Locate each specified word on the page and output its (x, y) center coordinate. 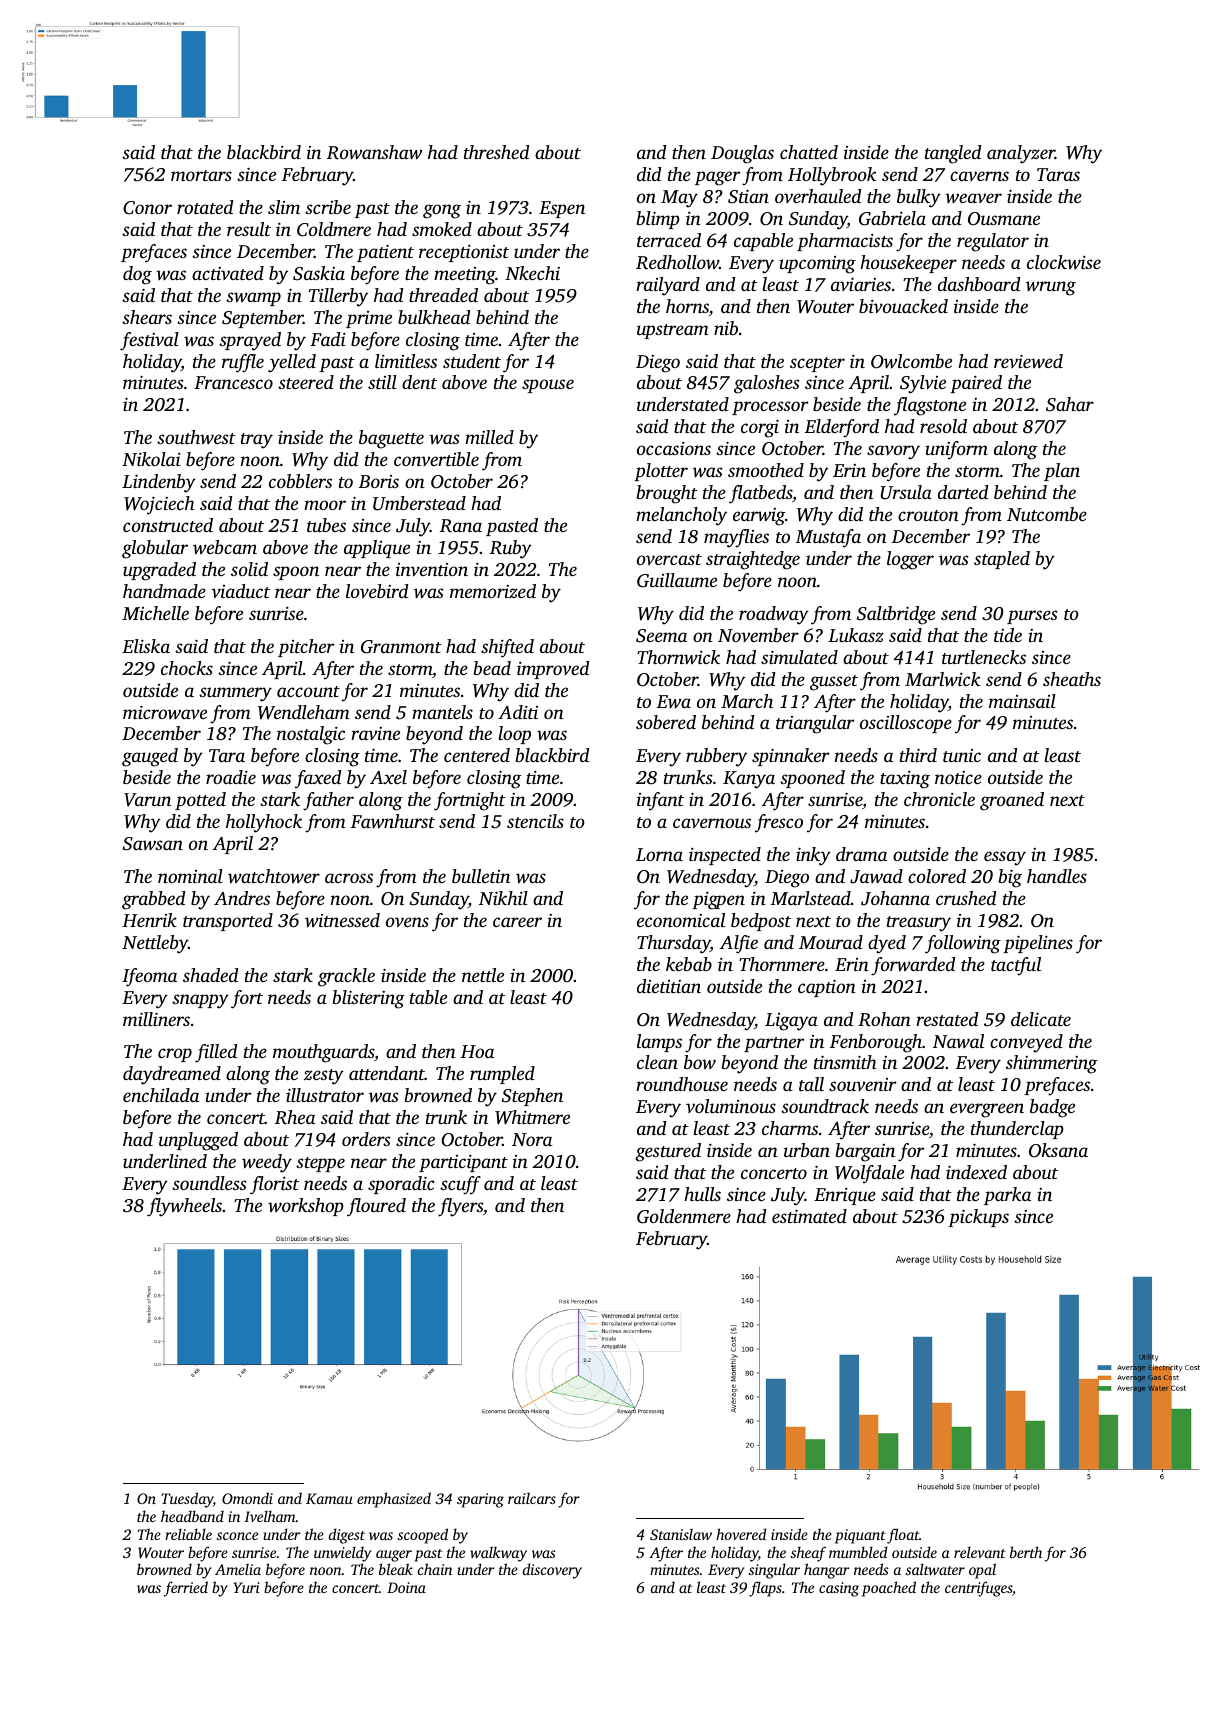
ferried (186, 1589)
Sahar (1070, 404)
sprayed (250, 341)
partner (774, 1044)
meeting (465, 276)
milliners (156, 1019)
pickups (978, 1218)
